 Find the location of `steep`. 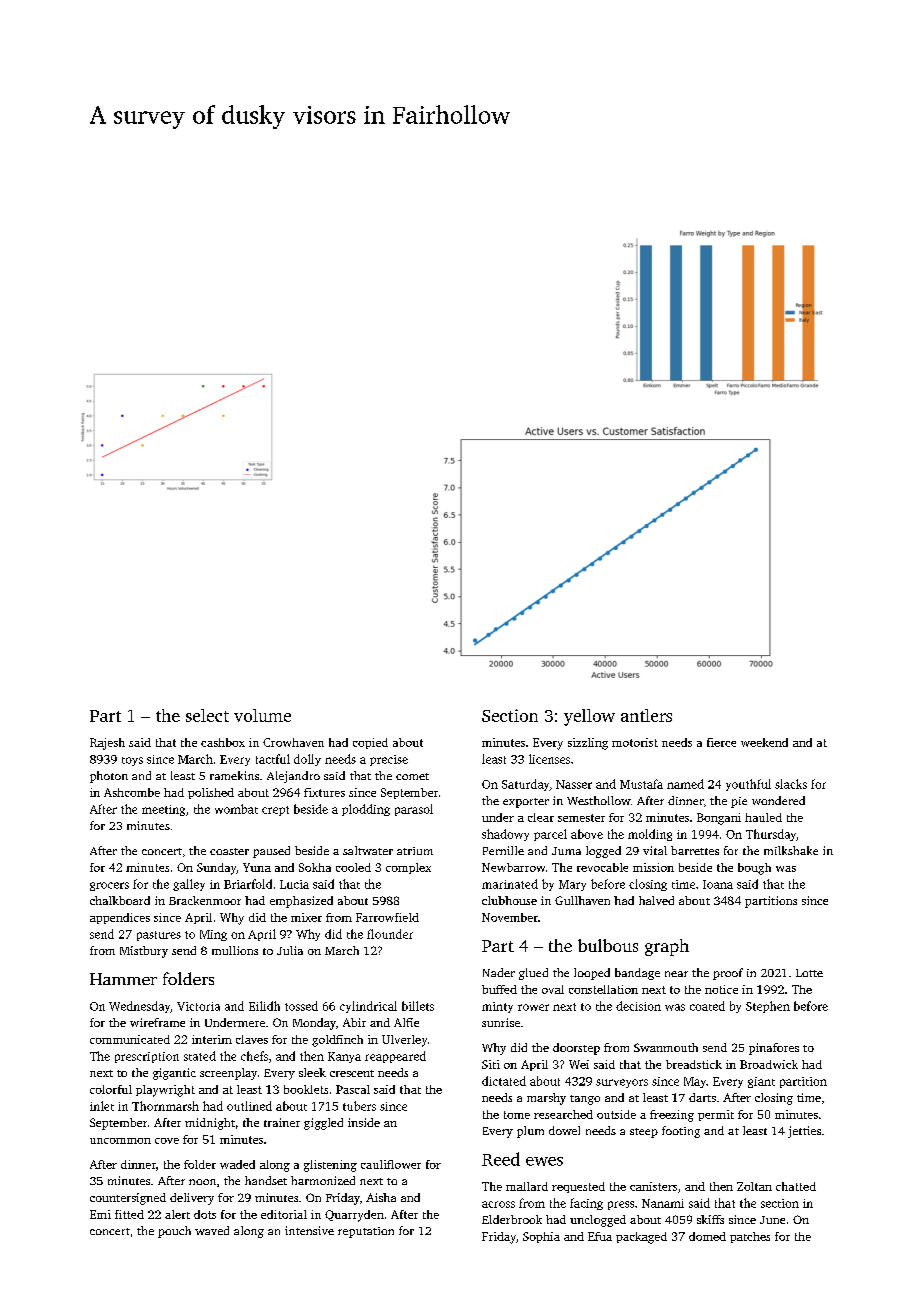

steep is located at coordinates (644, 1133).
